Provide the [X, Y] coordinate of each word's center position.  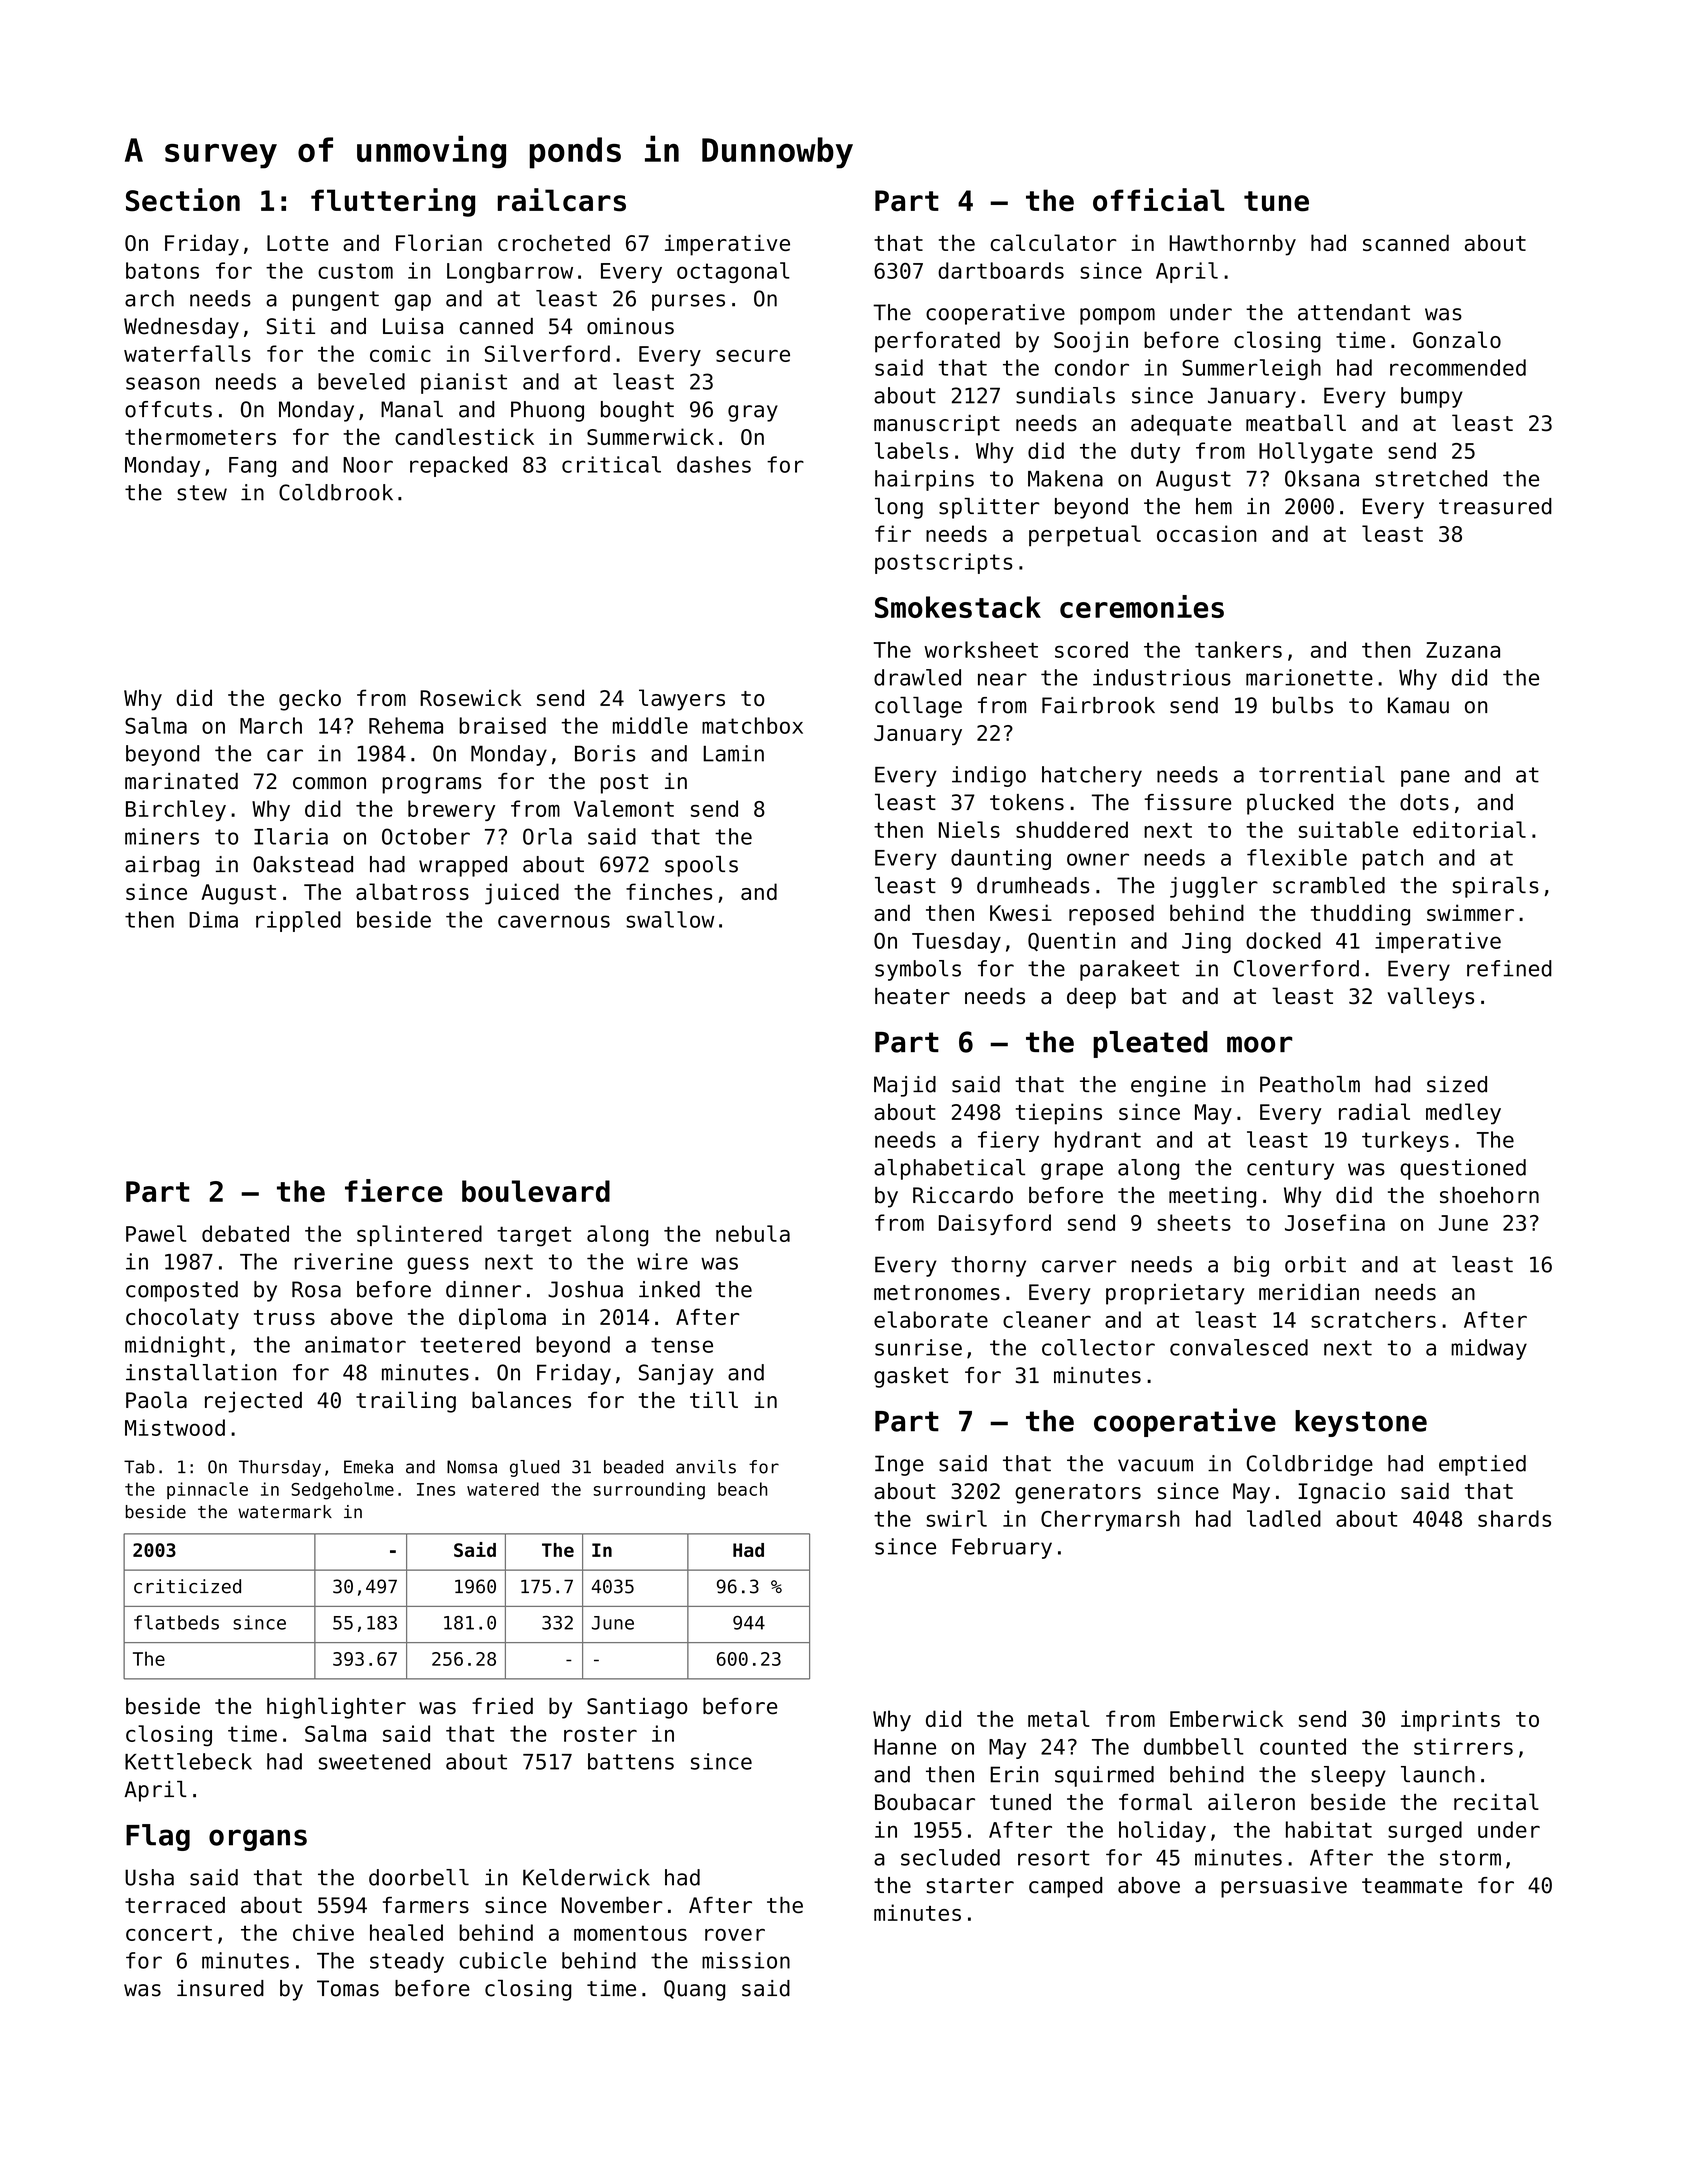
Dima [213, 919]
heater [912, 996]
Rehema [406, 725]
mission [746, 1960]
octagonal [733, 272]
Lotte [297, 243]
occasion [1207, 533]
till [714, 1399]
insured [220, 1988]
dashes [714, 464]
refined [1509, 968]
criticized [187, 1586]
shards [1514, 1518]
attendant [1354, 312]
